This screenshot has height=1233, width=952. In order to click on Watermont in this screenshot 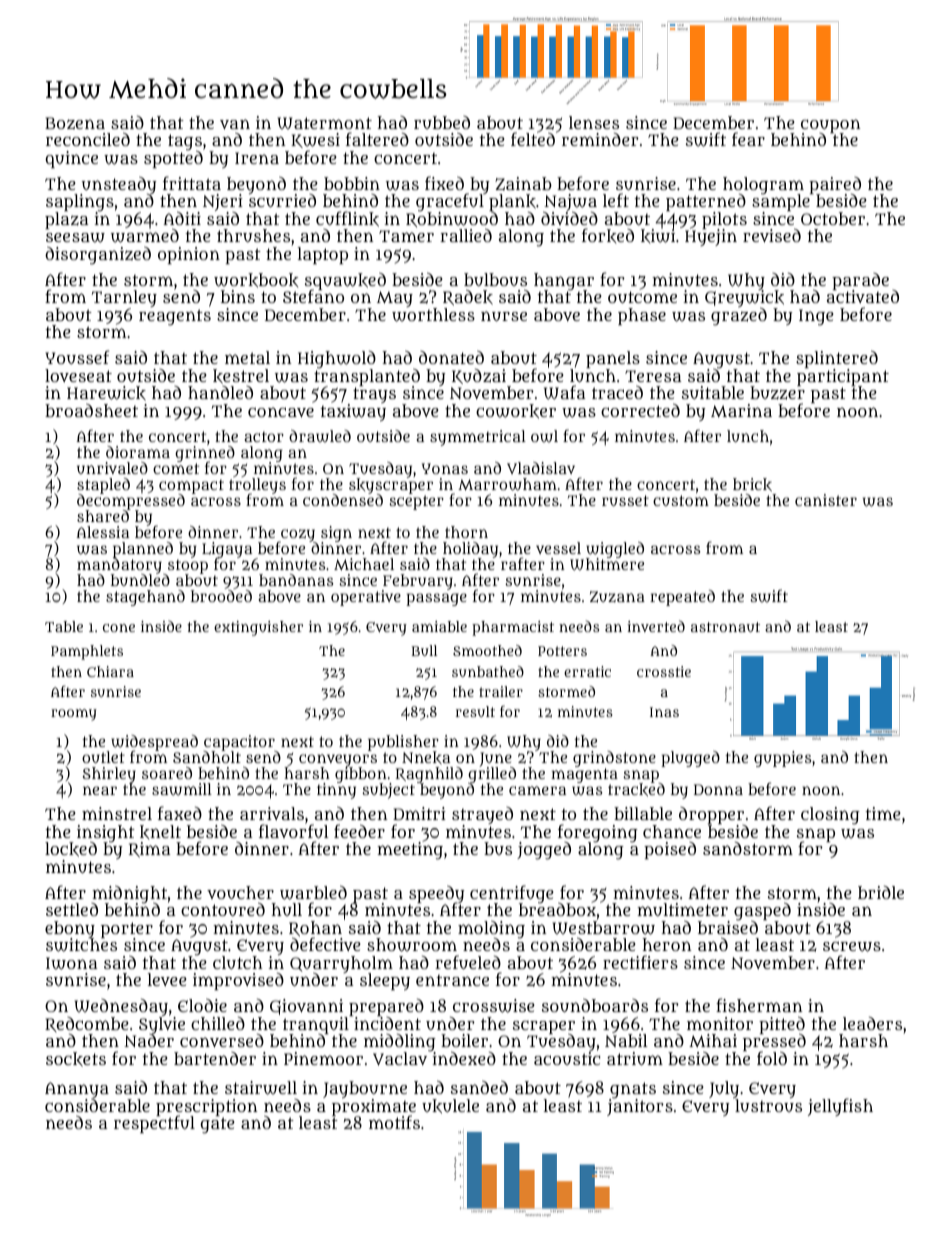, I will do `click(325, 123)`.
